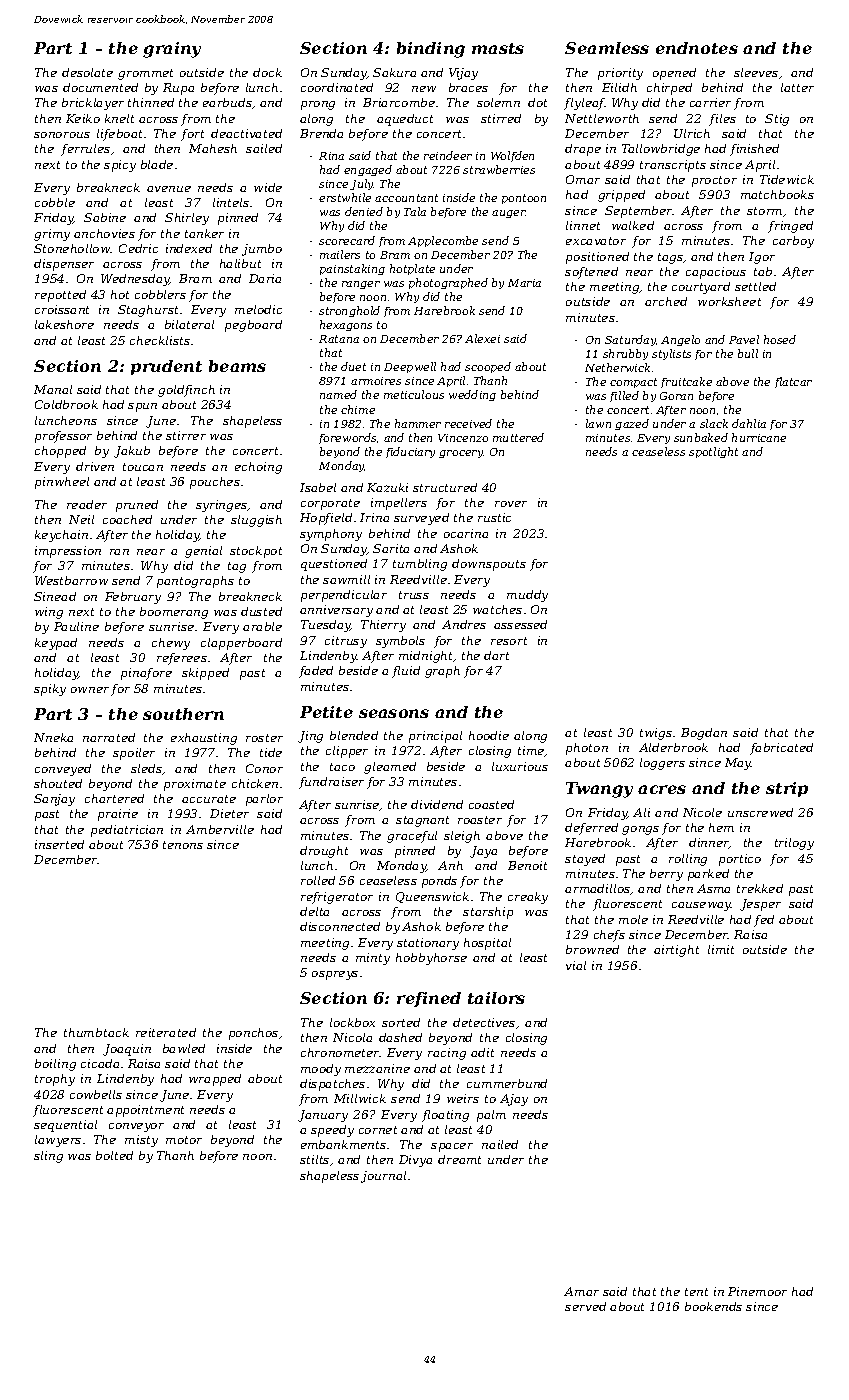 The height and width of the page is (1400, 849). I want to click on Kazuki, so click(387, 487).
